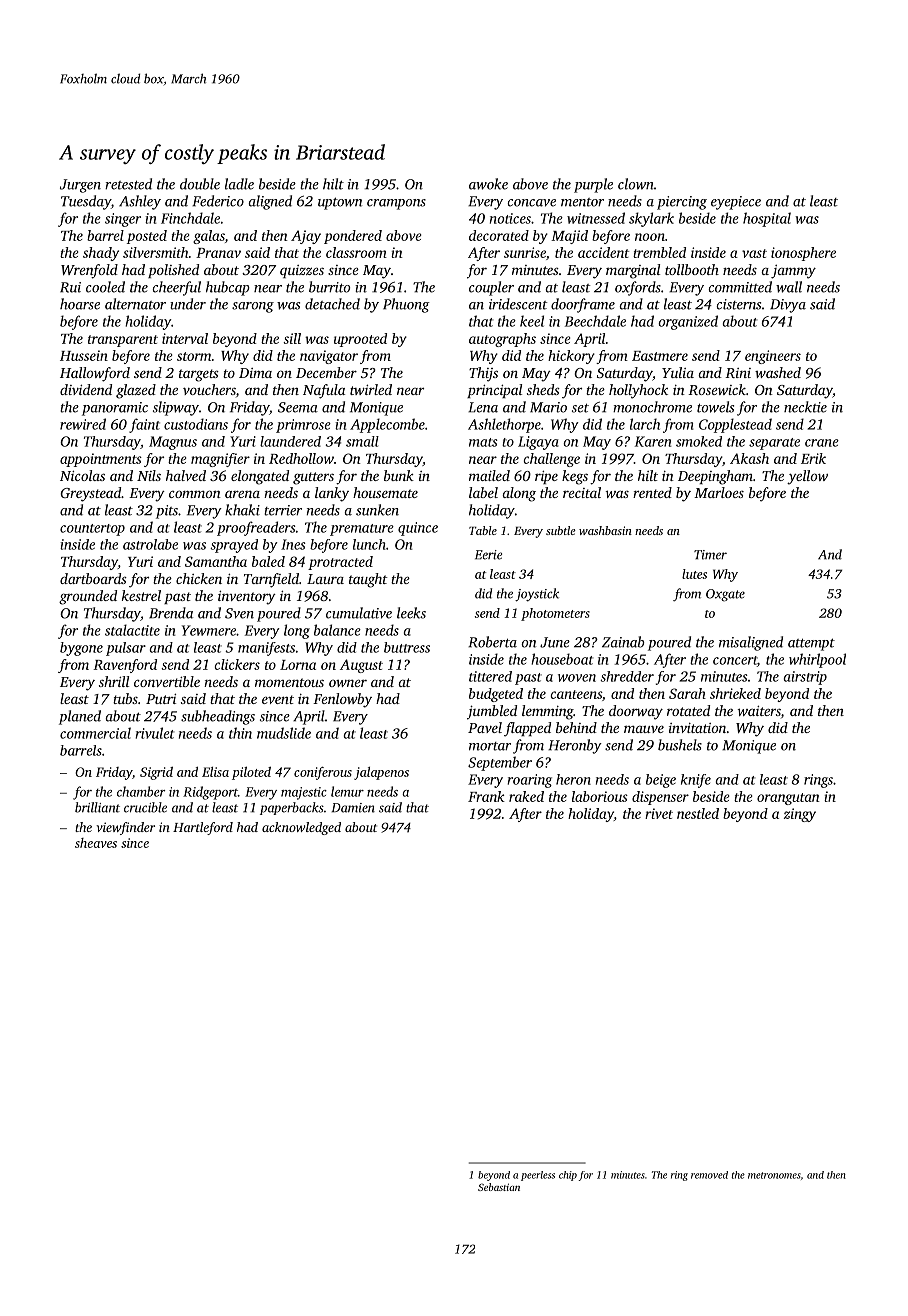  Describe the element at coordinates (80, 304) in the document. I see `hoarse` at that location.
